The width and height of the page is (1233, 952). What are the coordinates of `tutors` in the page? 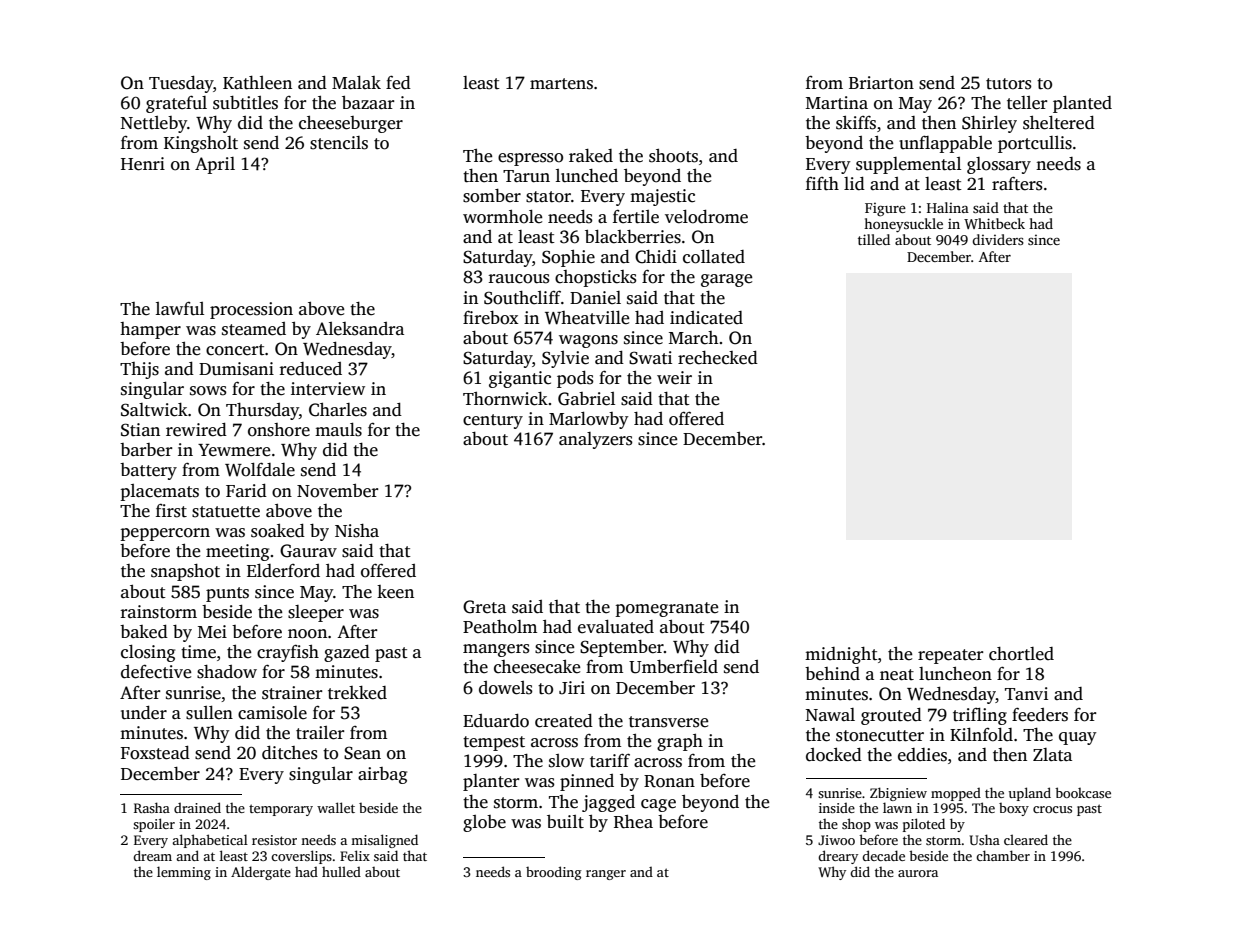 It's located at (1009, 84).
